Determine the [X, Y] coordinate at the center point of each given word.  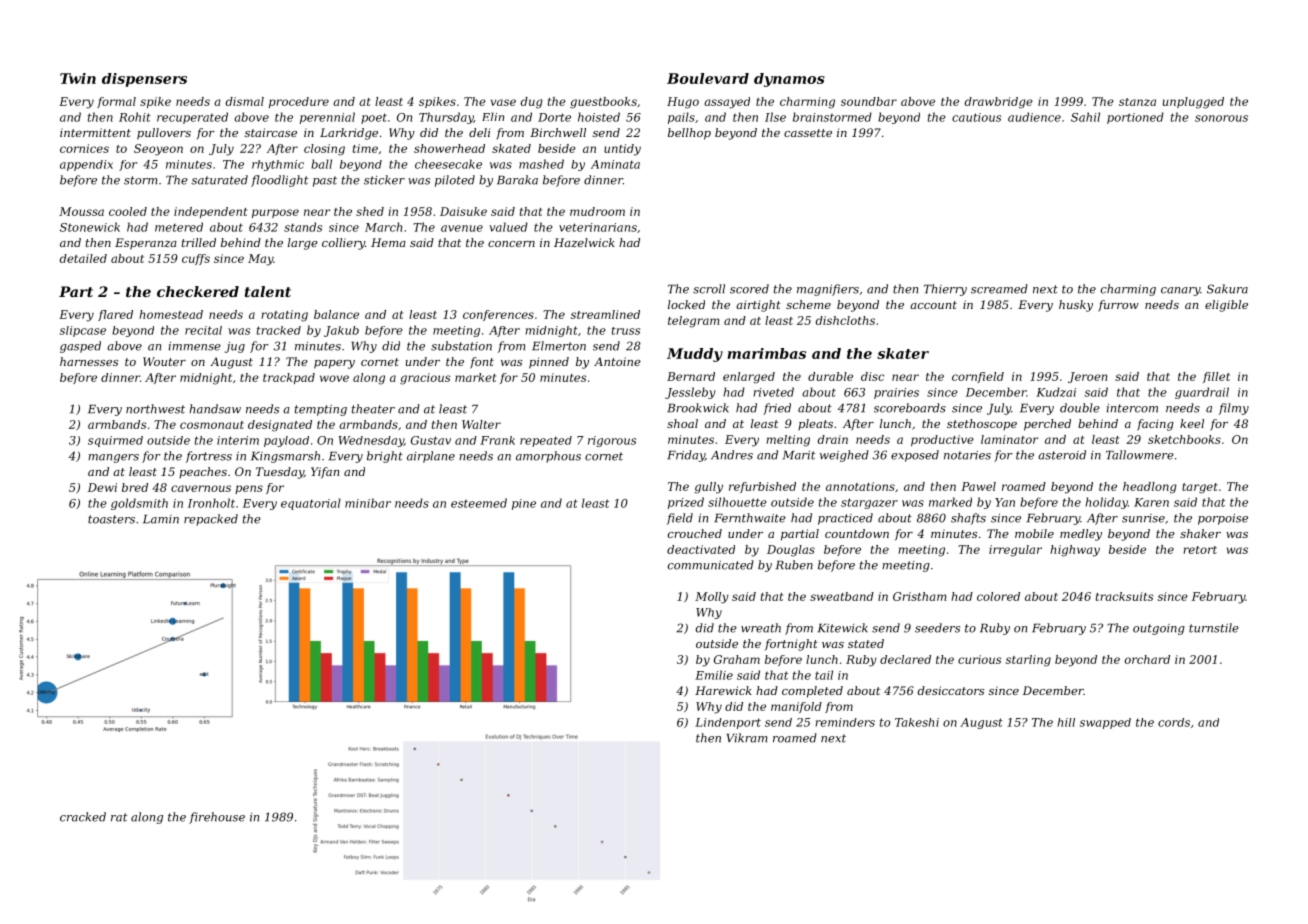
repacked [211, 520]
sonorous [1221, 118]
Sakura [1227, 289]
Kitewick [843, 628]
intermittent [95, 132]
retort [1200, 550]
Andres [732, 455]
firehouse [217, 818]
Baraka [517, 180]
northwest [155, 409]
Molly [712, 598]
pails [681, 118]
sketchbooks [1184, 439]
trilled [199, 242]
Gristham [920, 596]
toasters [111, 519]
